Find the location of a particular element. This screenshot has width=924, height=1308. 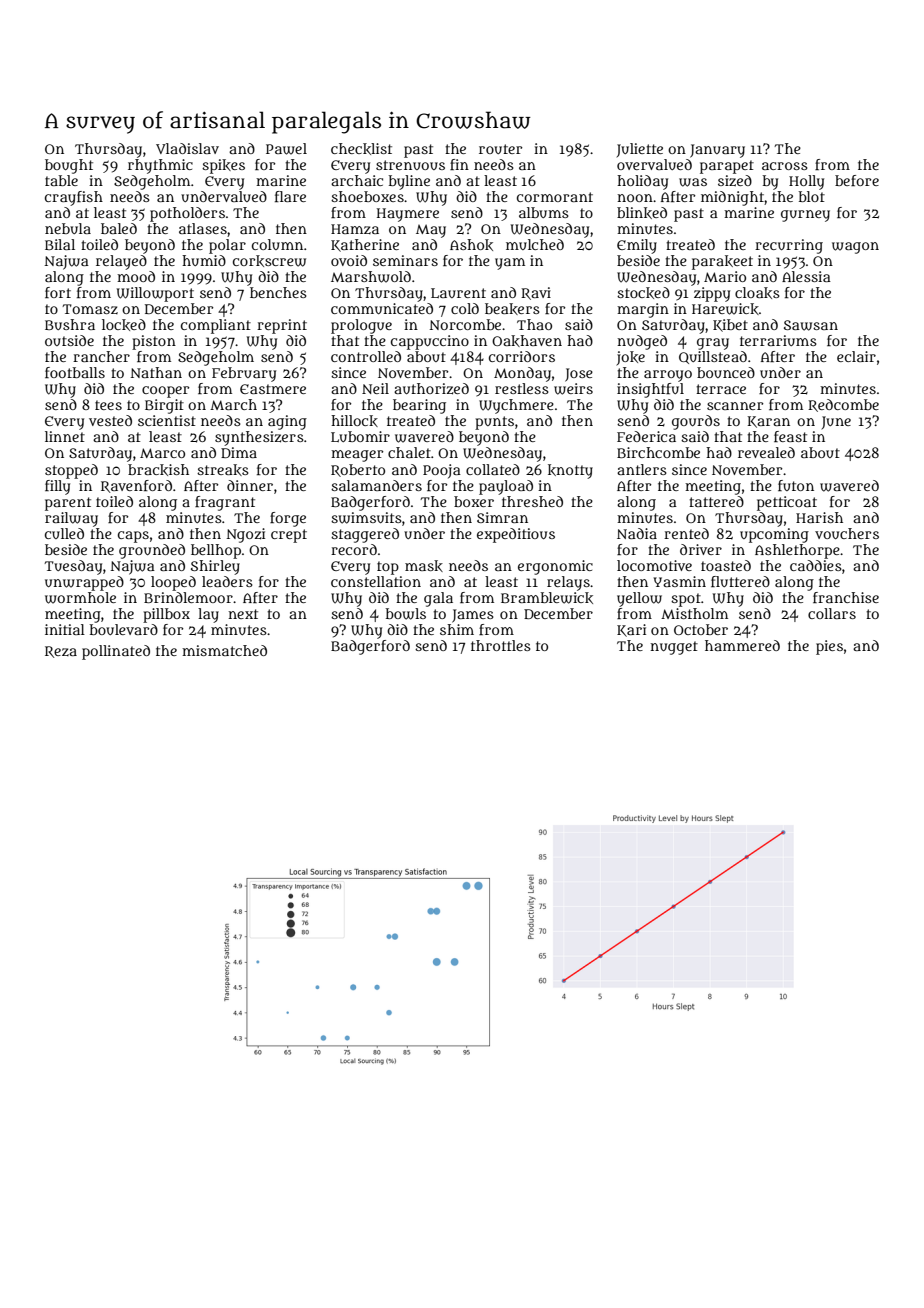

vouchers is located at coordinates (847, 533).
